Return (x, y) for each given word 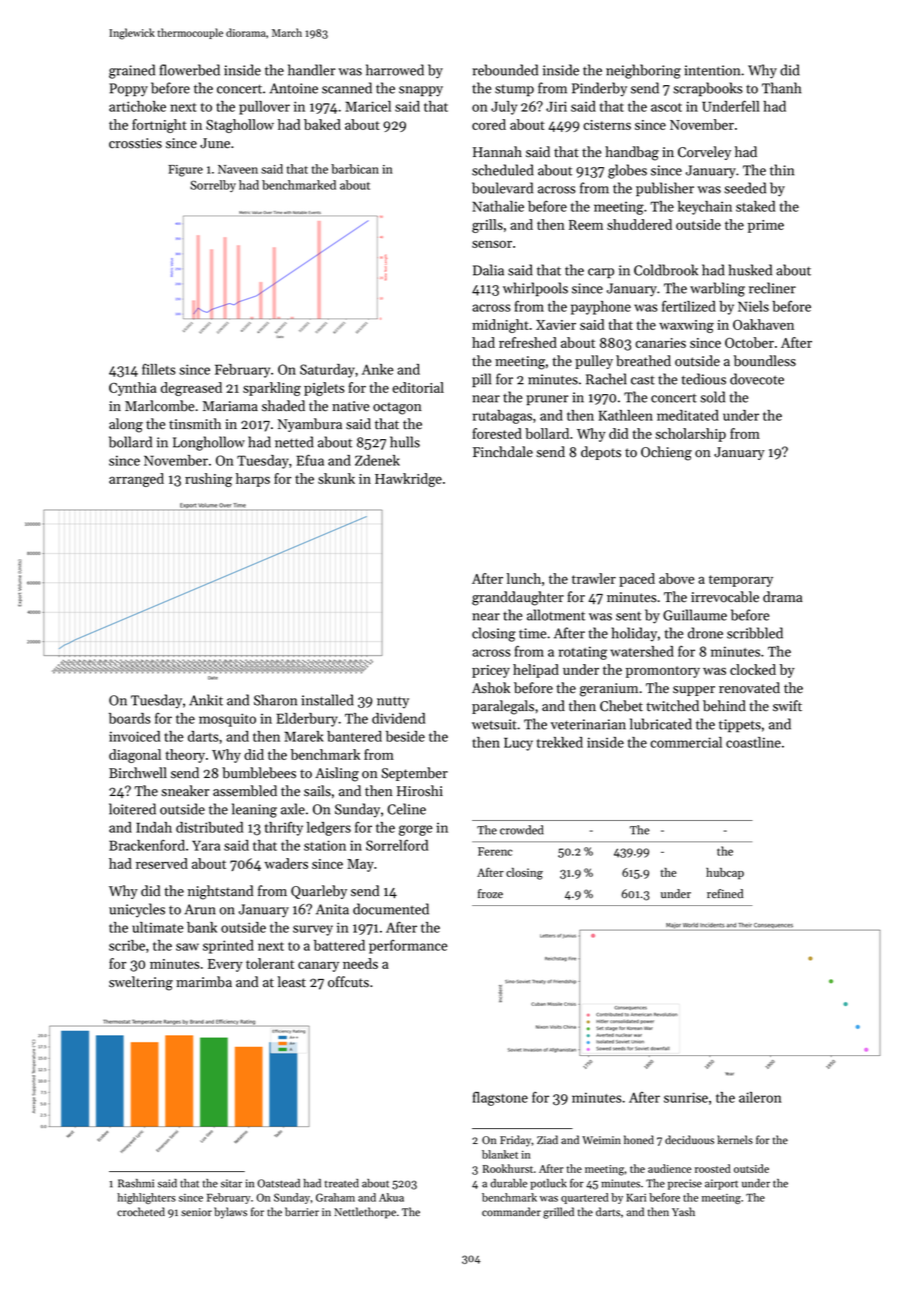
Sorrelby (213, 186)
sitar (231, 1183)
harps (253, 480)
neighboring (643, 71)
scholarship (690, 435)
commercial (686, 742)
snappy (421, 91)
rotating (583, 653)
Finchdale (503, 452)
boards (130, 718)
